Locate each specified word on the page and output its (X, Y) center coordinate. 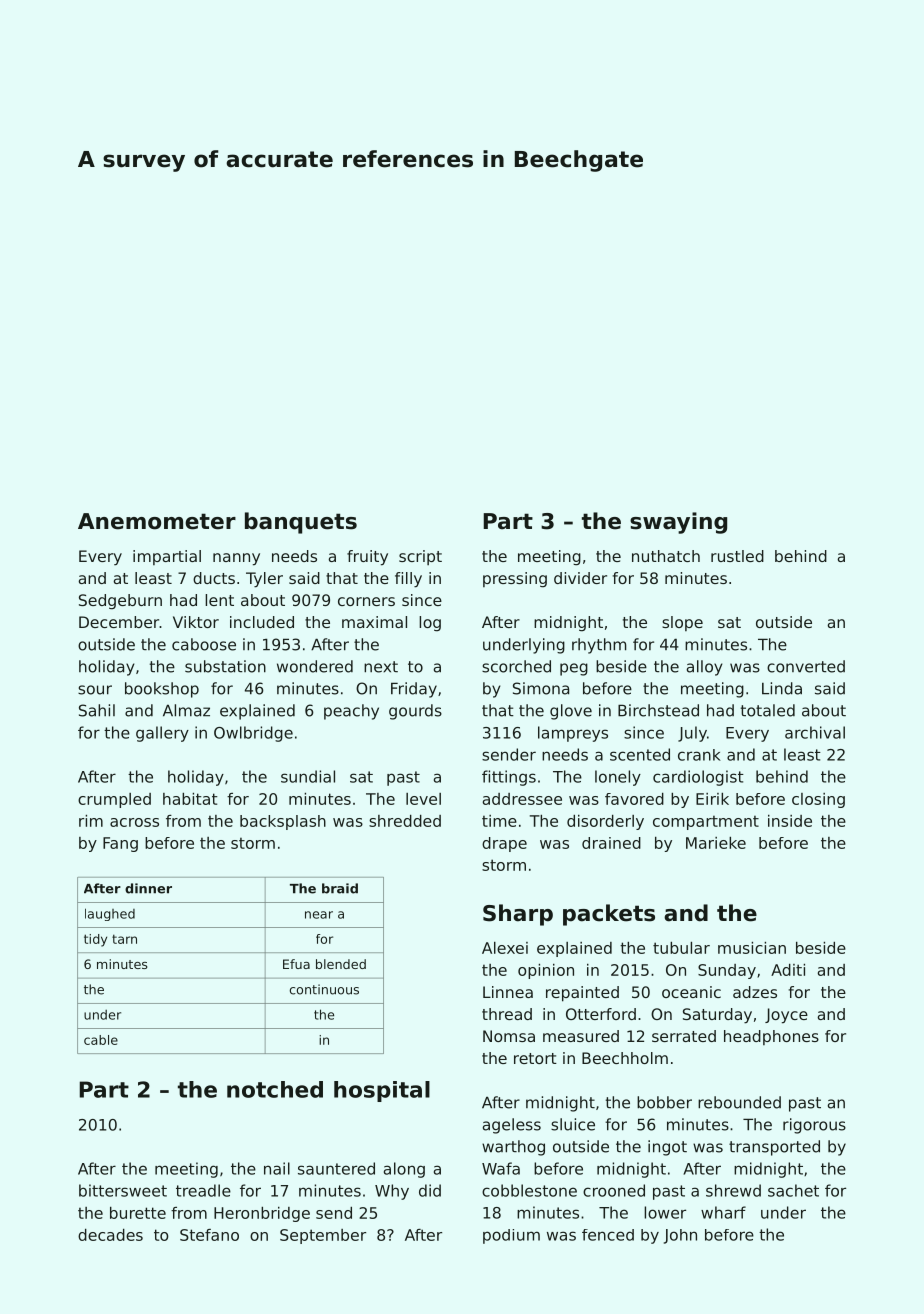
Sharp (518, 915)
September (323, 1236)
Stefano (209, 1235)
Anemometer (157, 521)
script (420, 557)
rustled (737, 556)
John (680, 1236)
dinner (148, 888)
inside (790, 821)
